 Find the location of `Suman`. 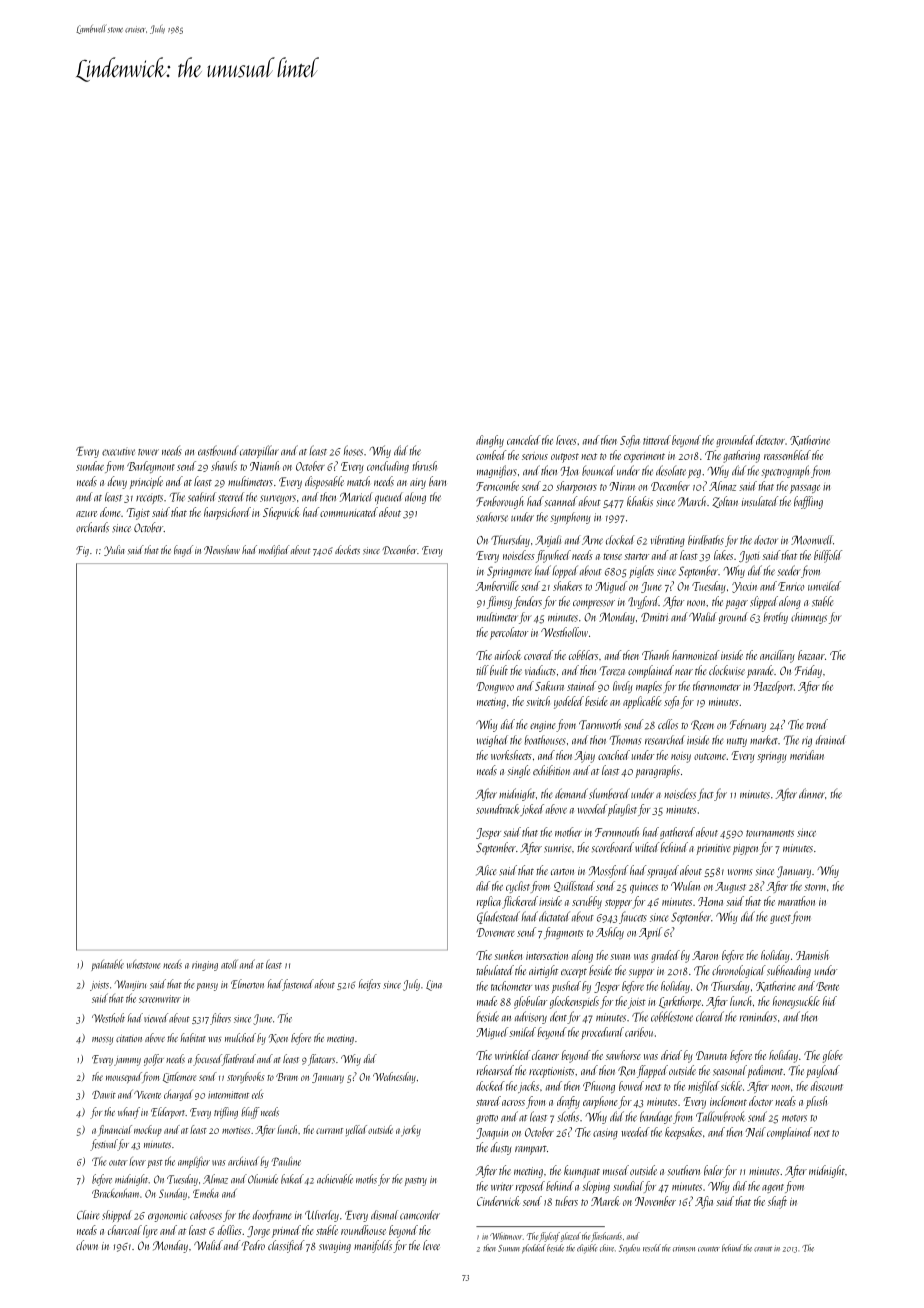

Suman is located at coordinates (509, 1248).
